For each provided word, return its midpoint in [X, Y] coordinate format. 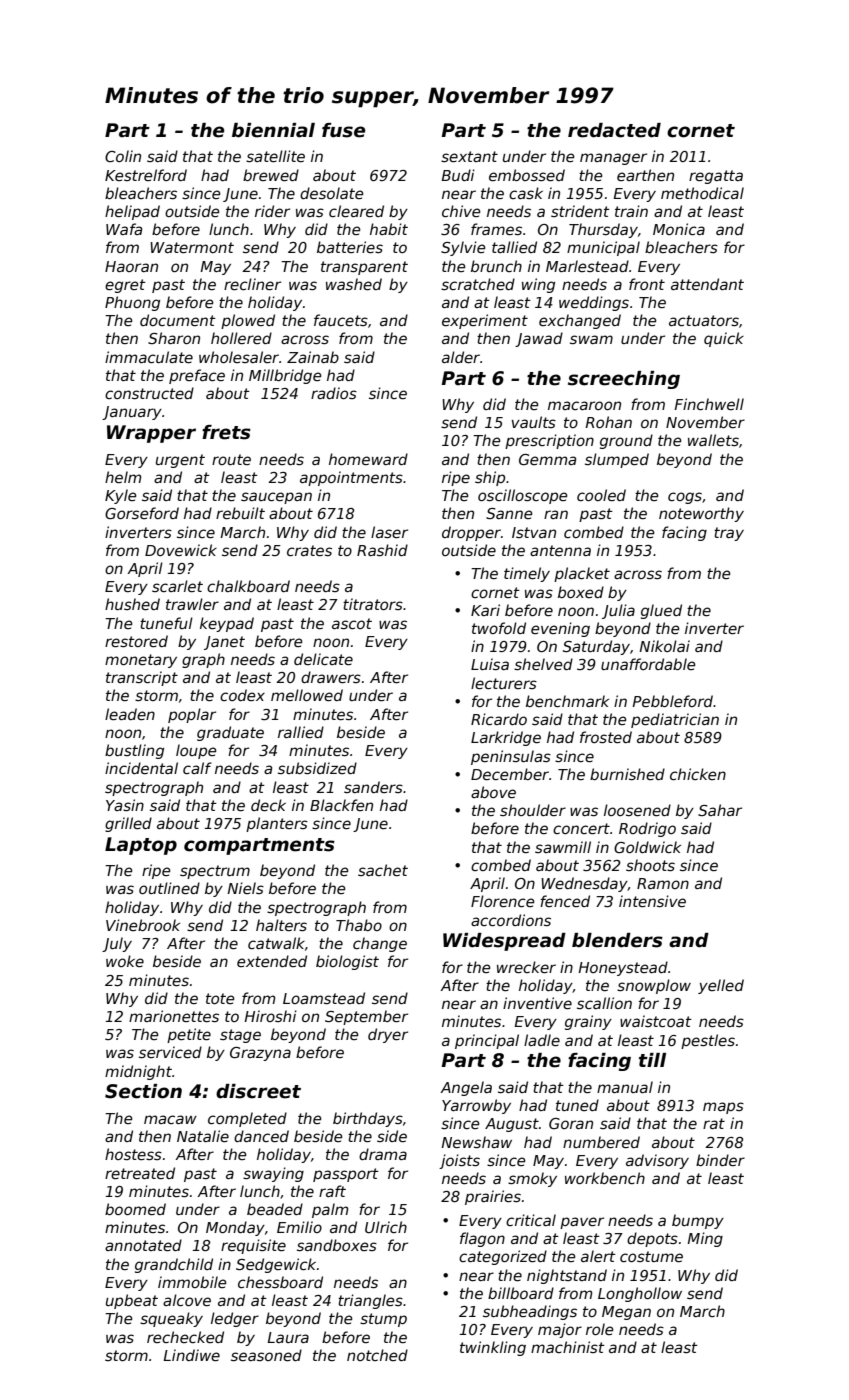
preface [197, 376]
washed [354, 284]
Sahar [720, 810]
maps [723, 1108]
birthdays [368, 1119]
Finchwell [709, 404]
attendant [707, 284]
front [647, 284]
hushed [132, 604]
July [117, 944]
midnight [138, 1072]
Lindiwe [191, 1355]
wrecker [526, 967]
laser [389, 532]
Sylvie [463, 248]
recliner [252, 284]
